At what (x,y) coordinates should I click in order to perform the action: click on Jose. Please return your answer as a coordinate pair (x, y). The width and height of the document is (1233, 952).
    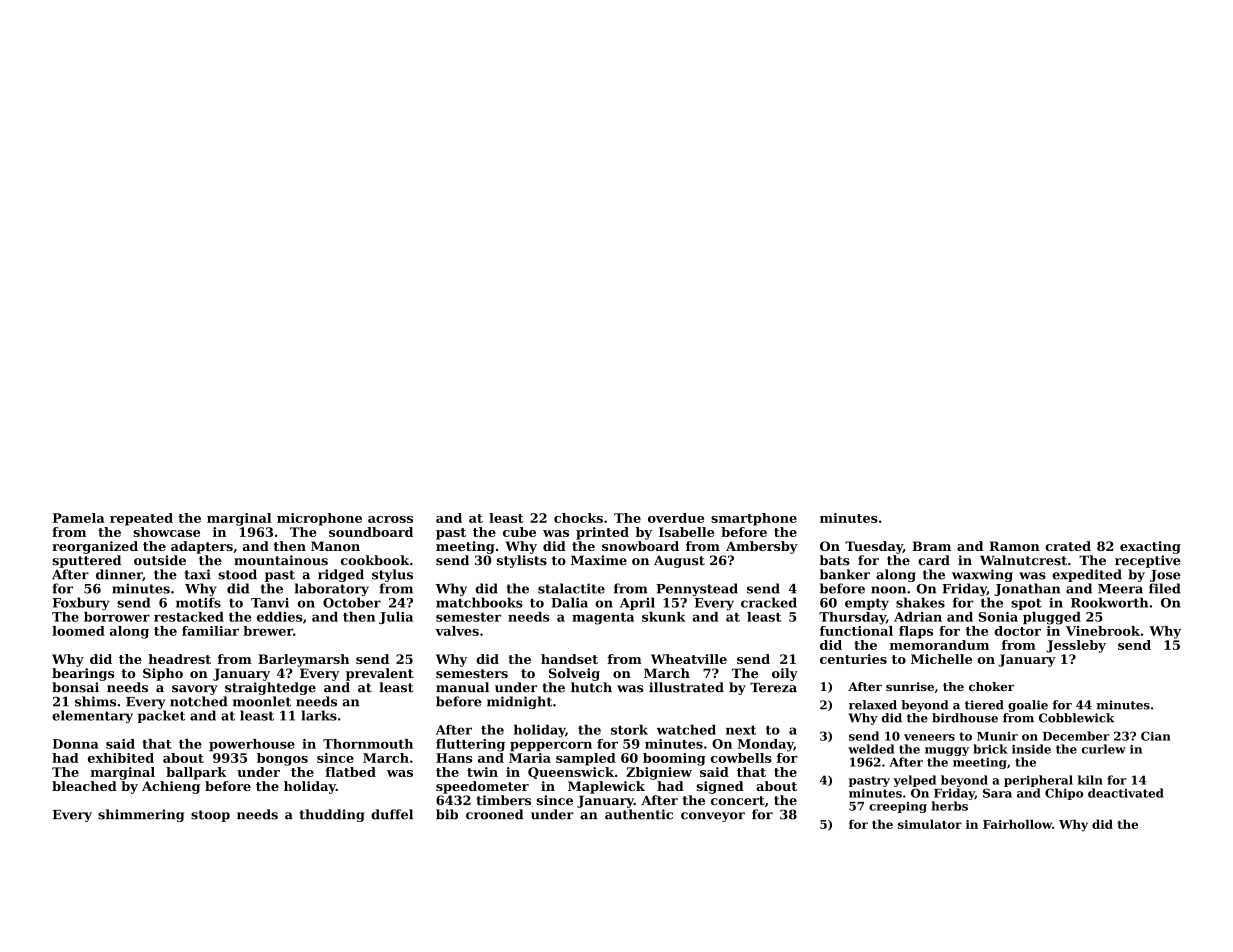
    Looking at the image, I should click on (1165, 576).
